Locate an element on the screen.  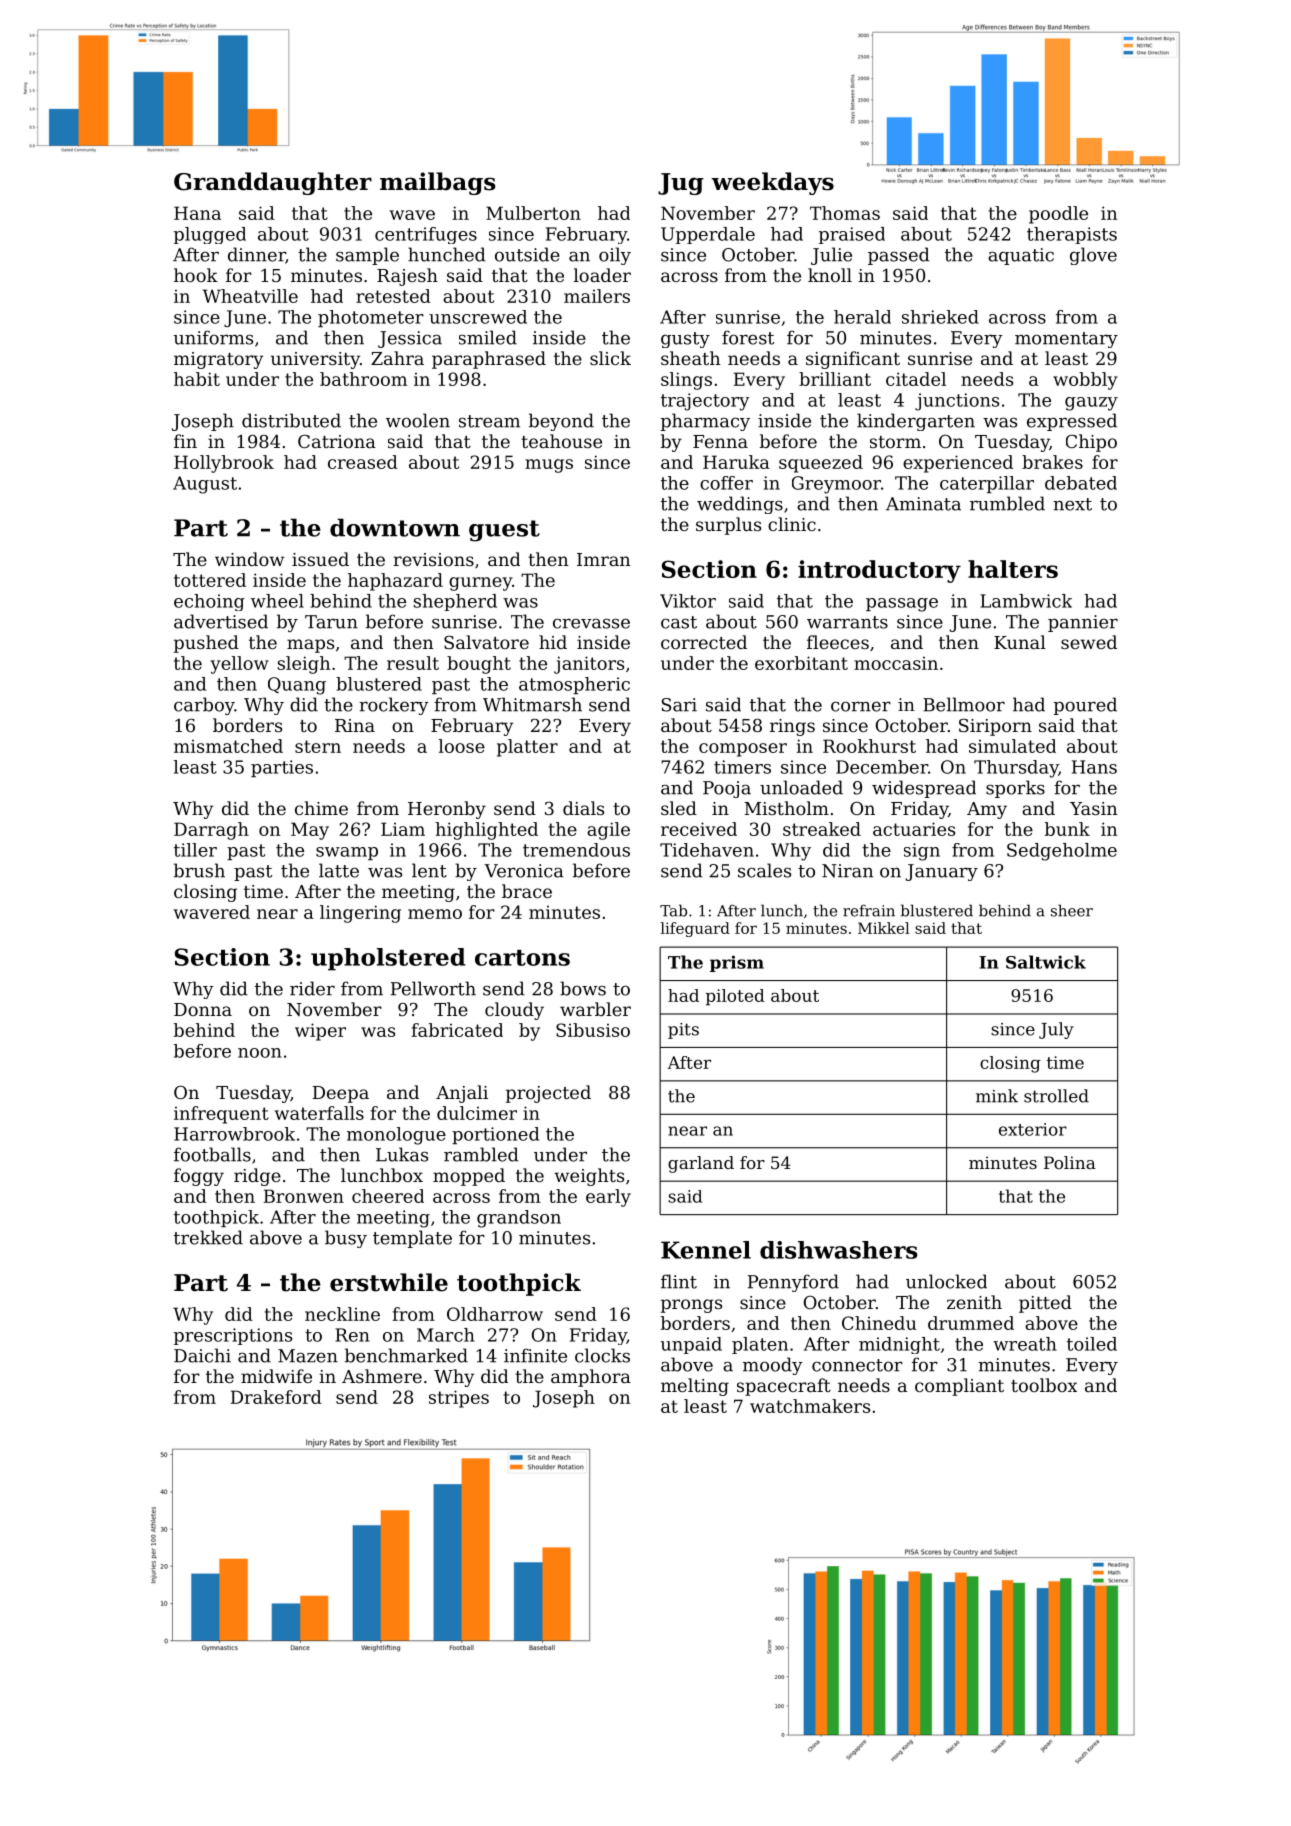
platen is located at coordinates (760, 1345).
